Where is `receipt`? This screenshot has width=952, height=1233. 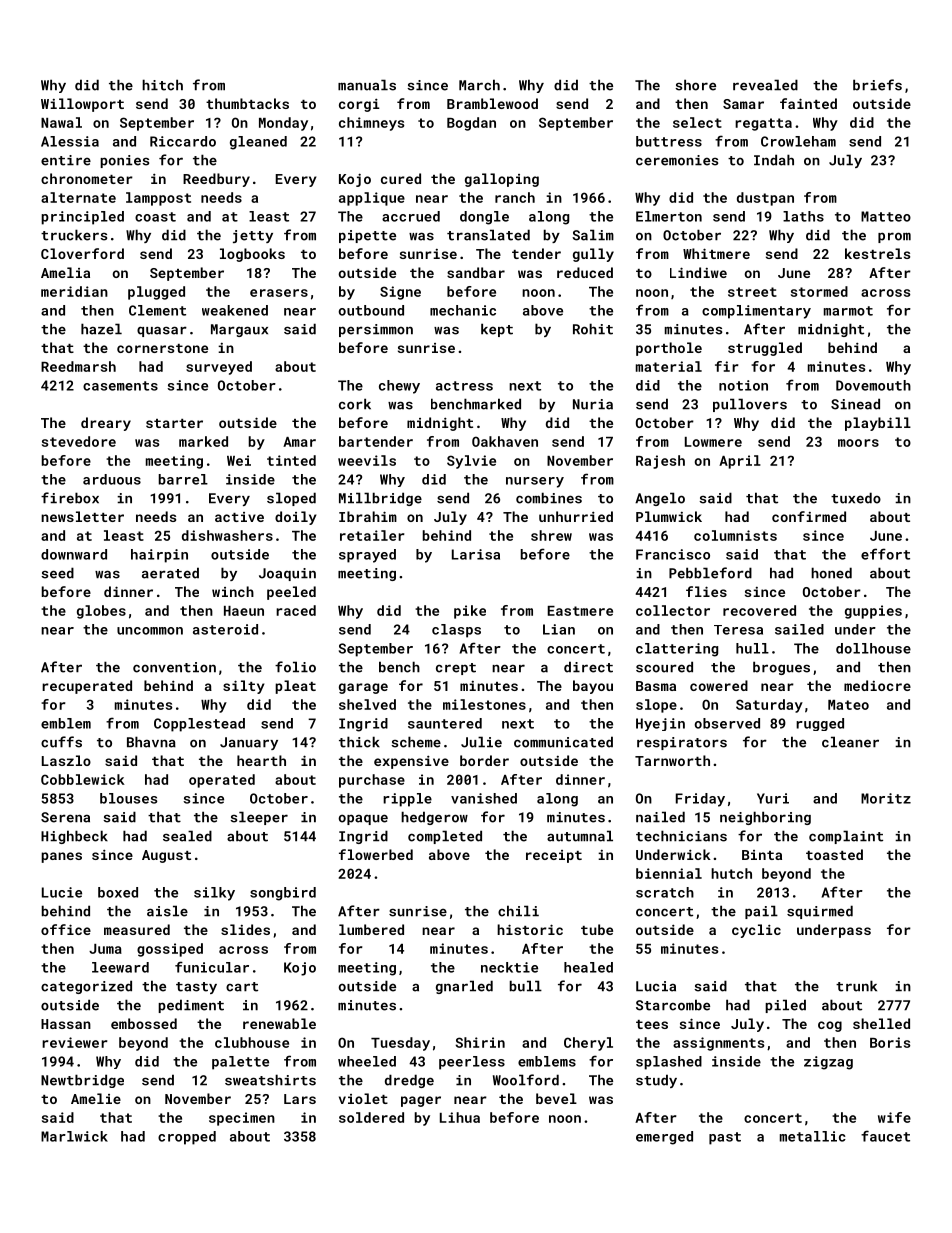
receipt is located at coordinates (554, 856).
